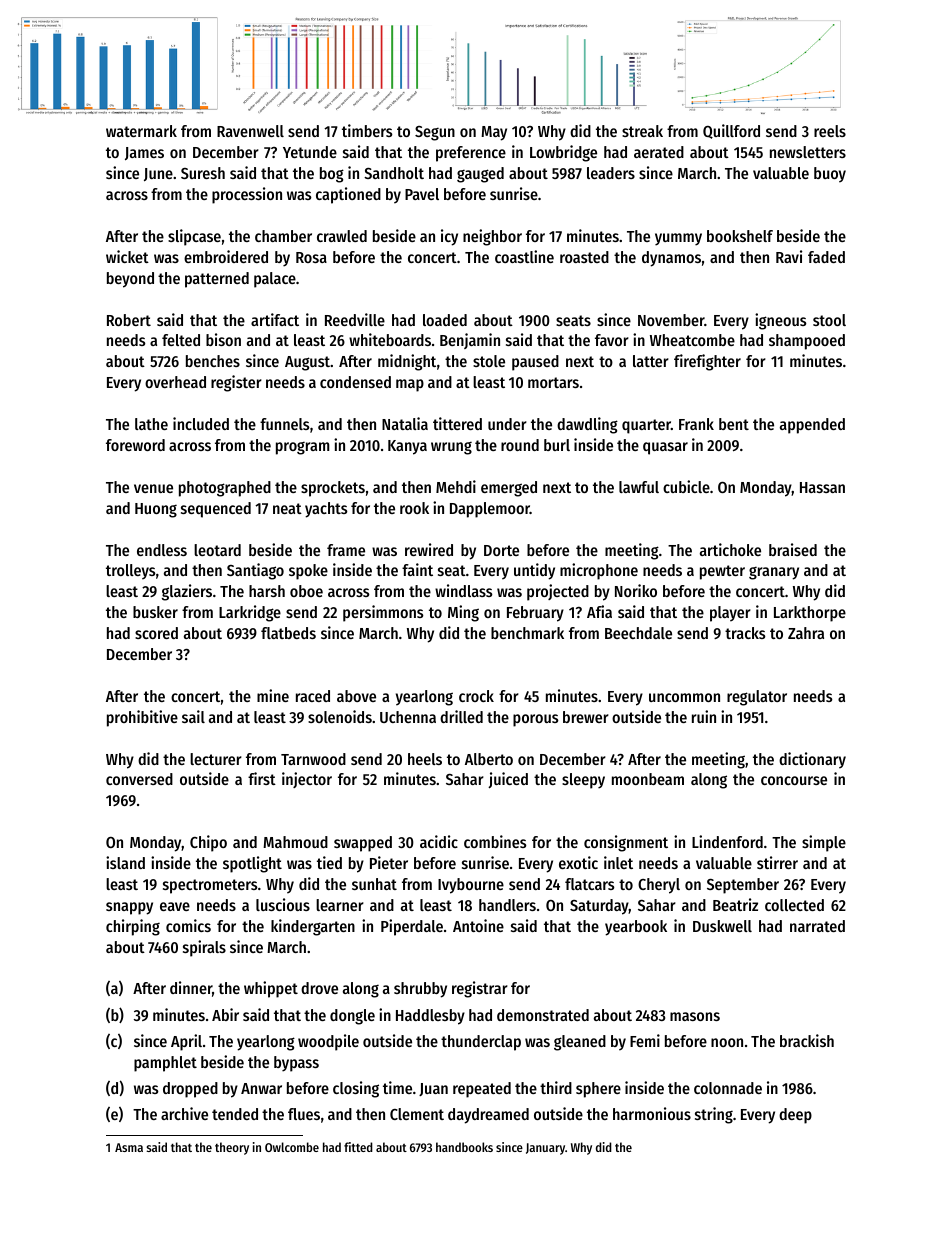  What do you see at coordinates (648, 779) in the page?
I see `moonbeam` at bounding box center [648, 779].
